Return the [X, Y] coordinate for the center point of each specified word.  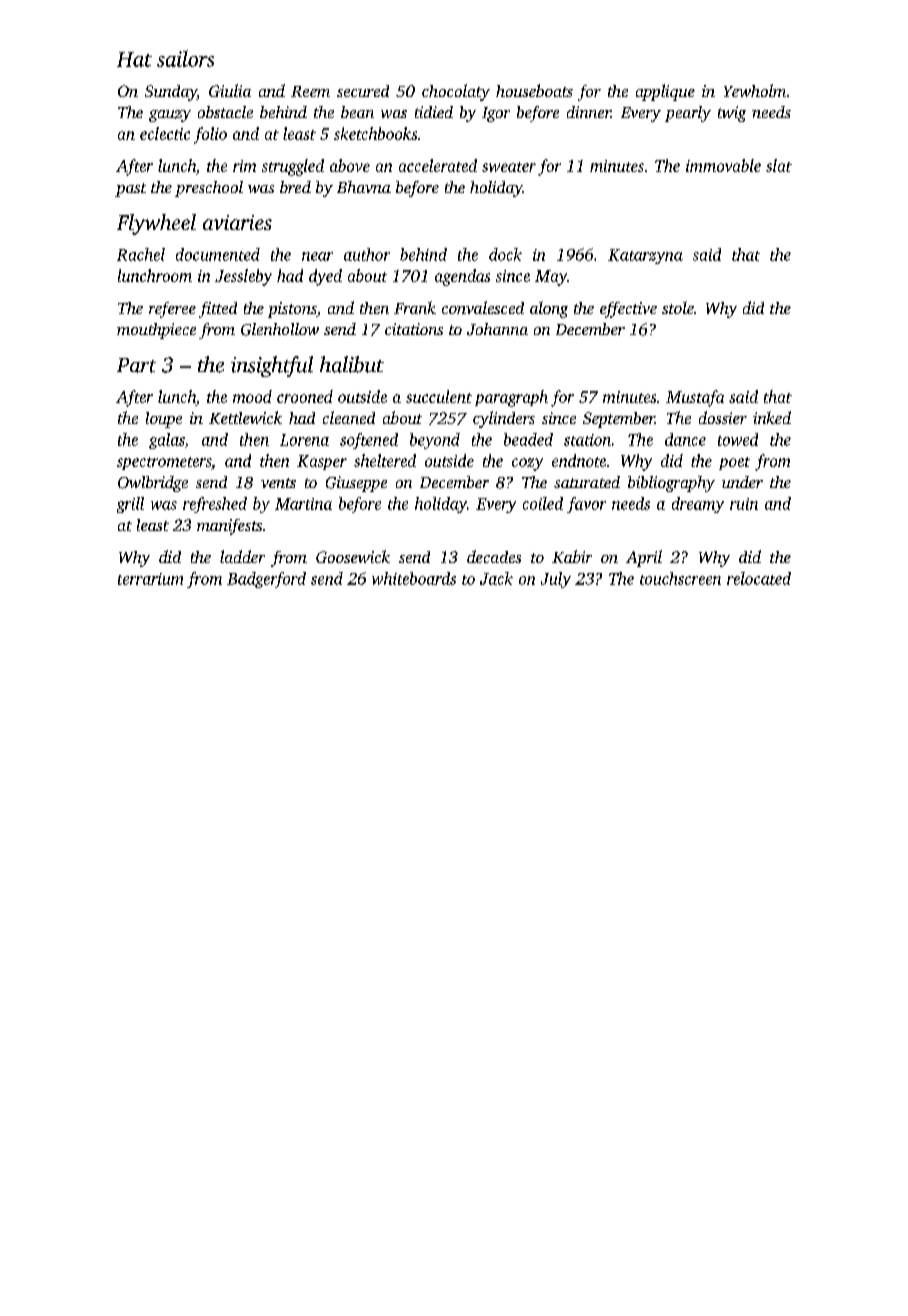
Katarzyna [645, 256]
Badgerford [266, 580]
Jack [496, 578]
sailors [185, 58]
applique [665, 92]
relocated [759, 578]
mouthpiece [156, 331]
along [549, 309]
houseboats [534, 90]
